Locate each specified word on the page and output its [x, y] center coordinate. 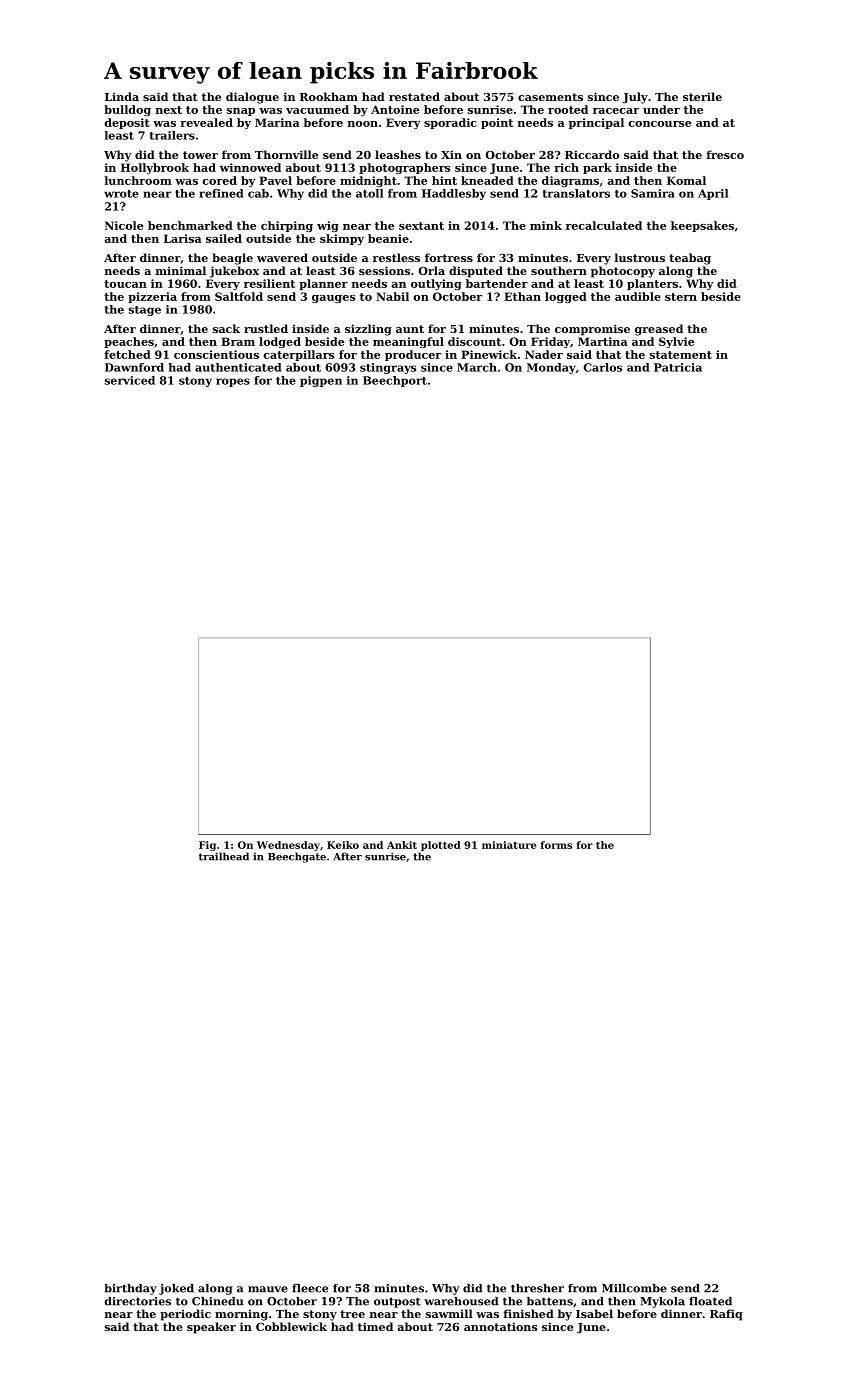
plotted [441, 846]
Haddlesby [454, 194]
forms [556, 845]
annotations [500, 1326]
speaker [211, 1328]
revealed [206, 122]
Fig [207, 846]
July [635, 98]
